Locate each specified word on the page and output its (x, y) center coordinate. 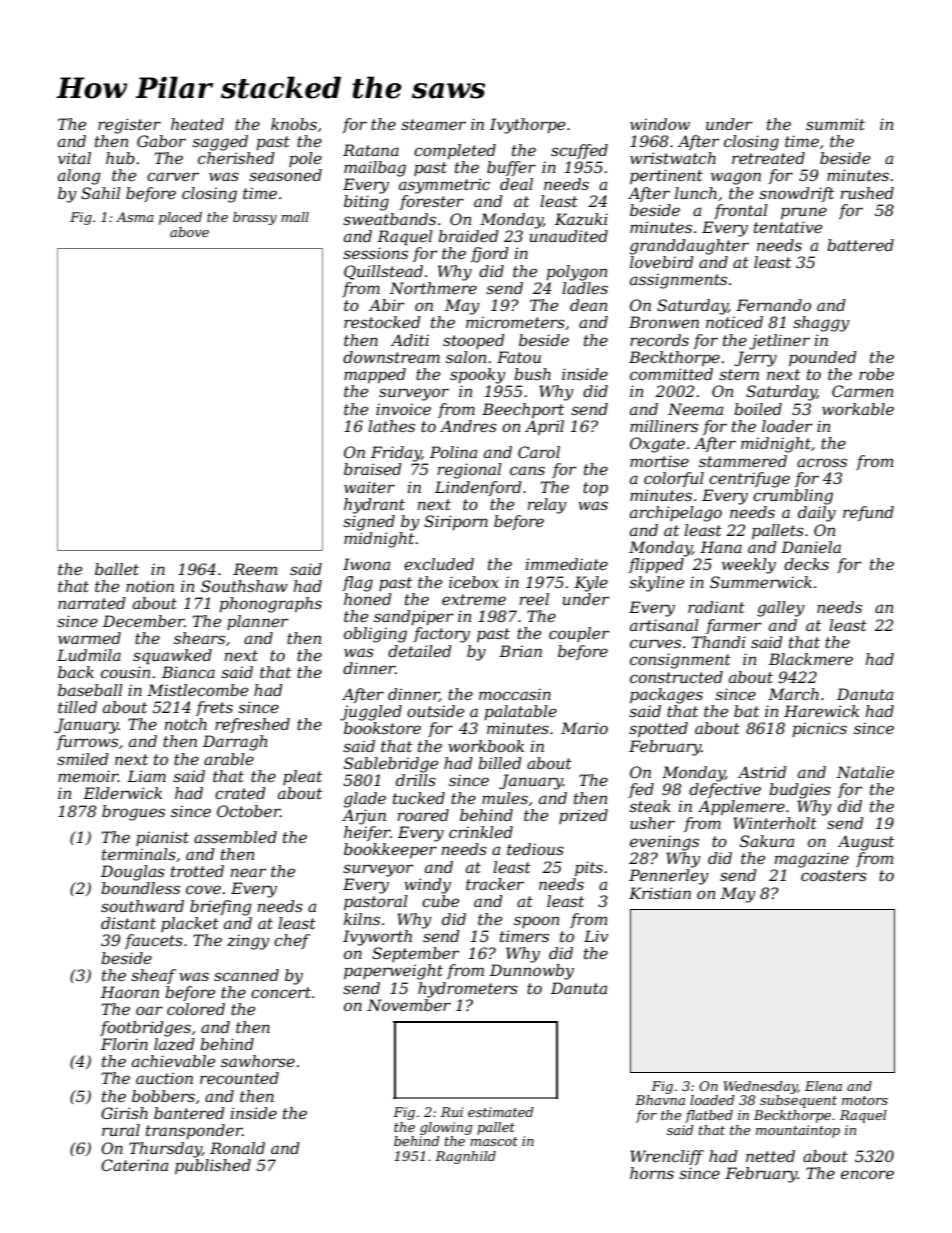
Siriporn (456, 522)
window (660, 124)
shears (199, 638)
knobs (294, 124)
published (213, 1166)
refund (868, 513)
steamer (433, 124)
